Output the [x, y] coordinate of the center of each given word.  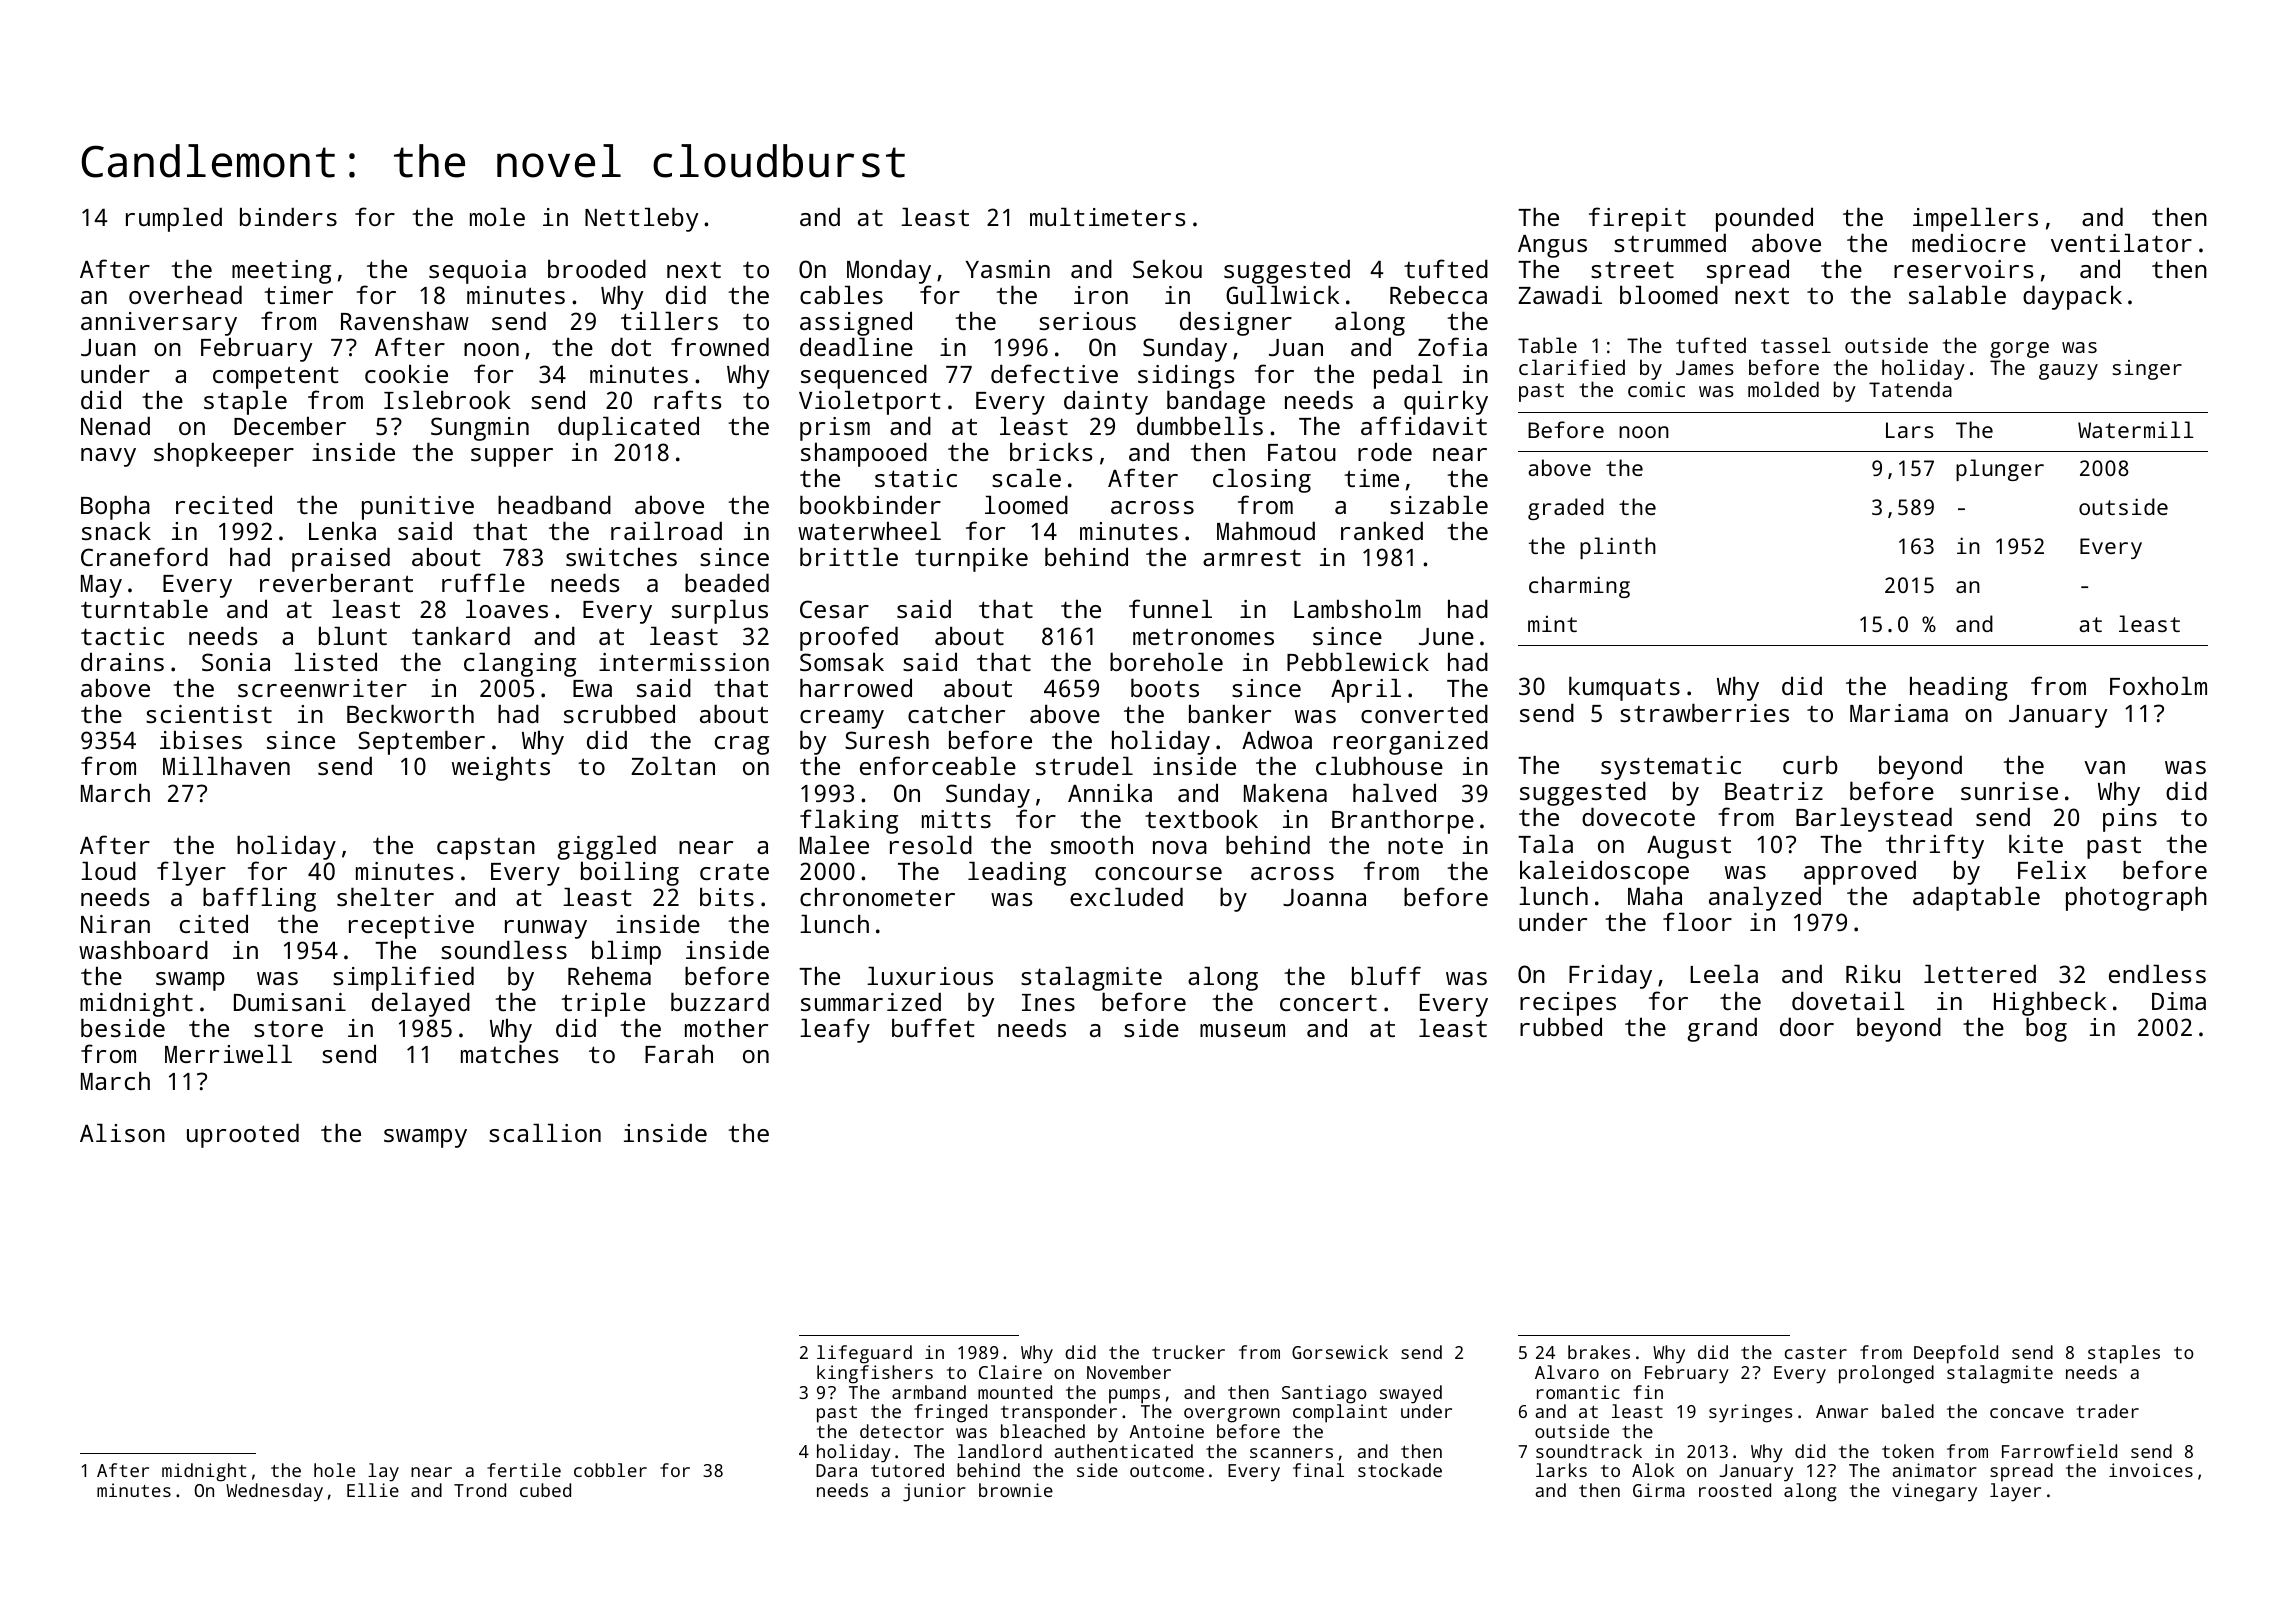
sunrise [2009, 791]
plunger [2000, 470]
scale [1026, 477]
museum [1242, 1030]
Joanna [1324, 897]
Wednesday [274, 1492]
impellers [1975, 219]
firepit [1637, 219]
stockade [1400, 1470]
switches [621, 556]
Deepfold [1956, 1354]
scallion [545, 1132]
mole [497, 216]
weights [501, 769]
